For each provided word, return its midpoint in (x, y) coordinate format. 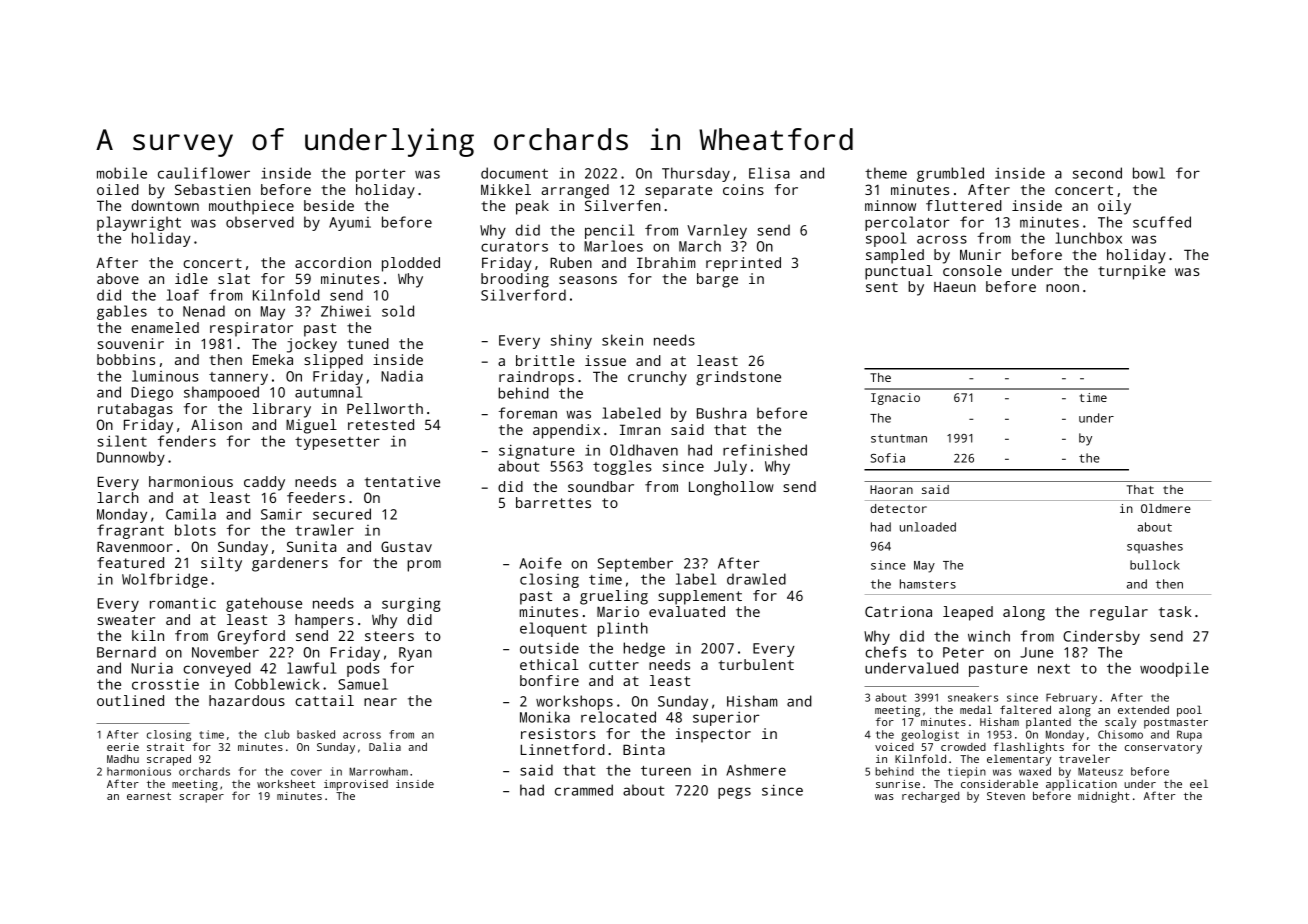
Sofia (888, 458)
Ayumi (350, 224)
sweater (126, 620)
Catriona (898, 611)
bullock (1155, 565)
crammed (584, 790)
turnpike (1132, 272)
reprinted (743, 264)
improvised (356, 785)
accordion (333, 262)
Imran (640, 429)
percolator (907, 223)
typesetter (337, 443)
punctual (899, 272)
